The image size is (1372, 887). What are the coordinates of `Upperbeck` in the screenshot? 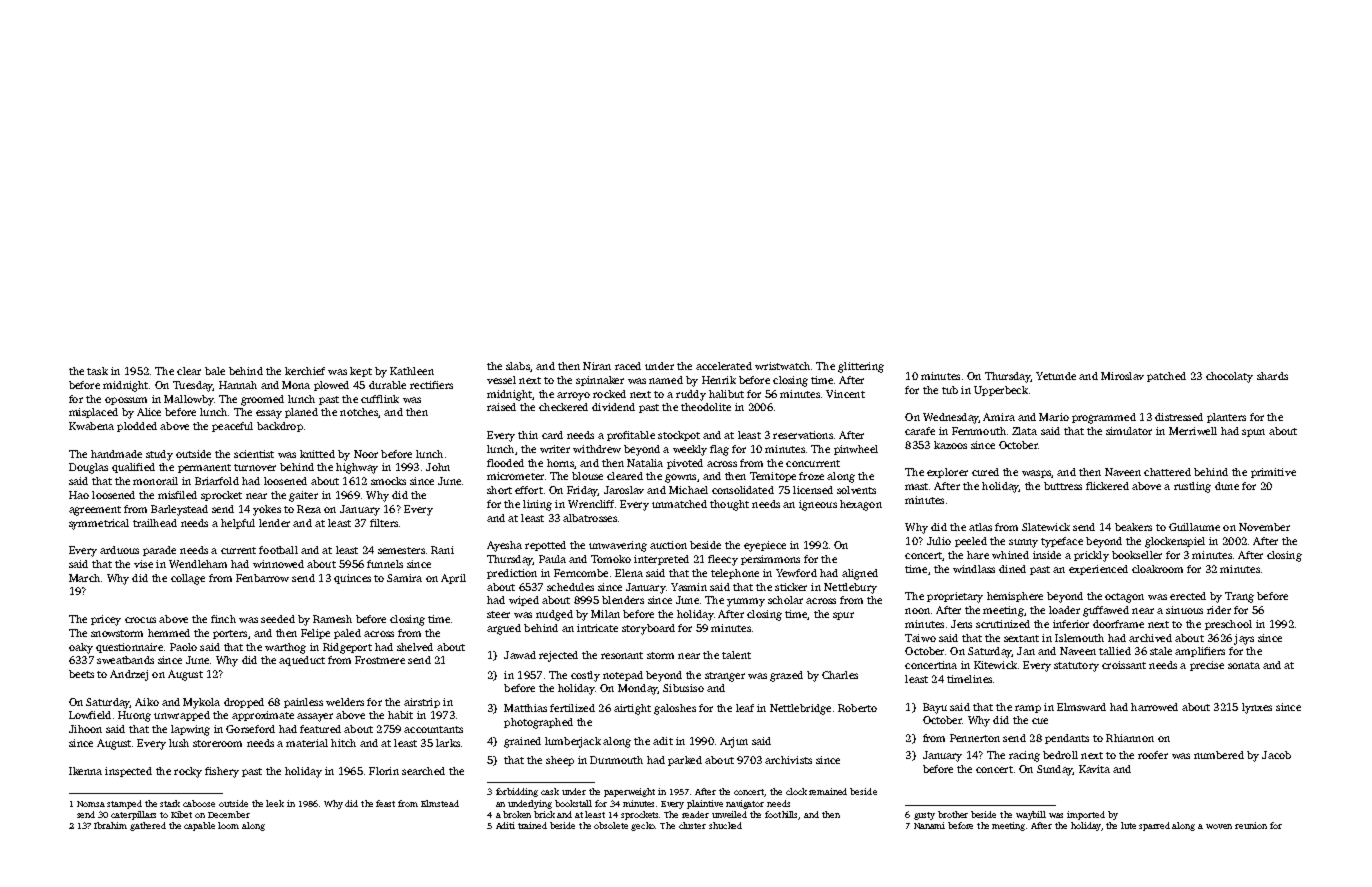 It's located at (1001, 391).
